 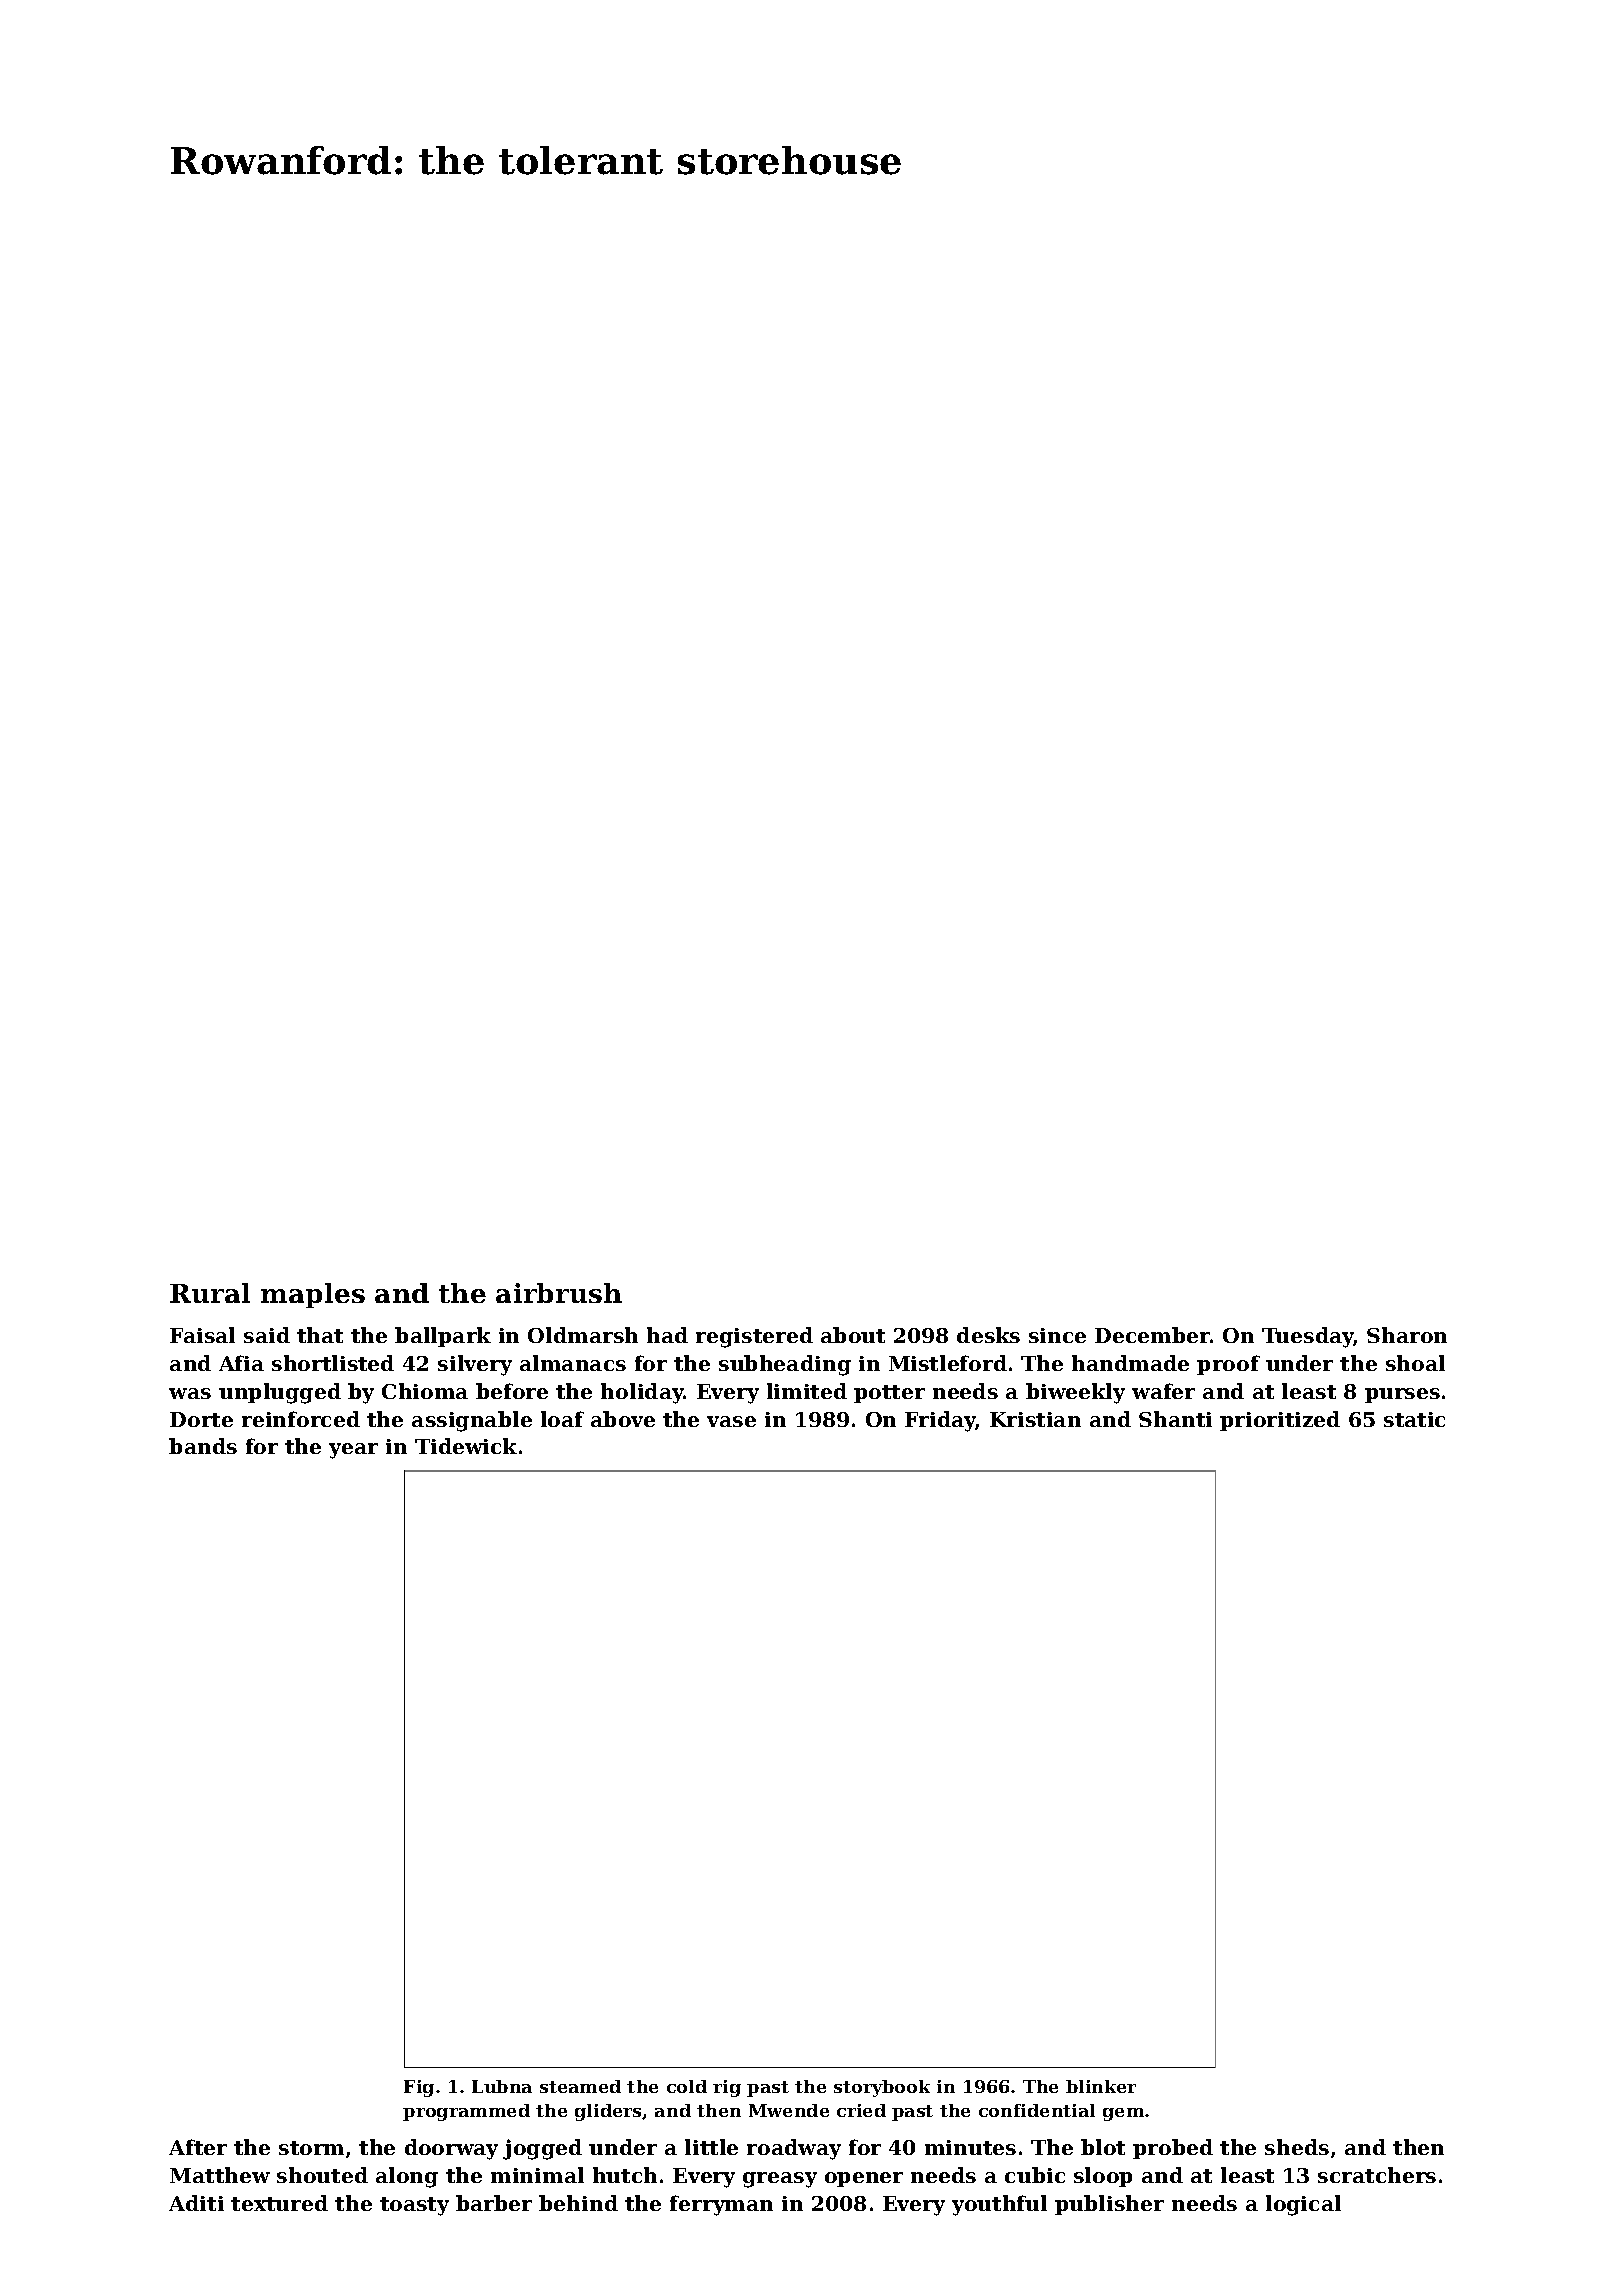 I want to click on potter, so click(x=889, y=1394).
